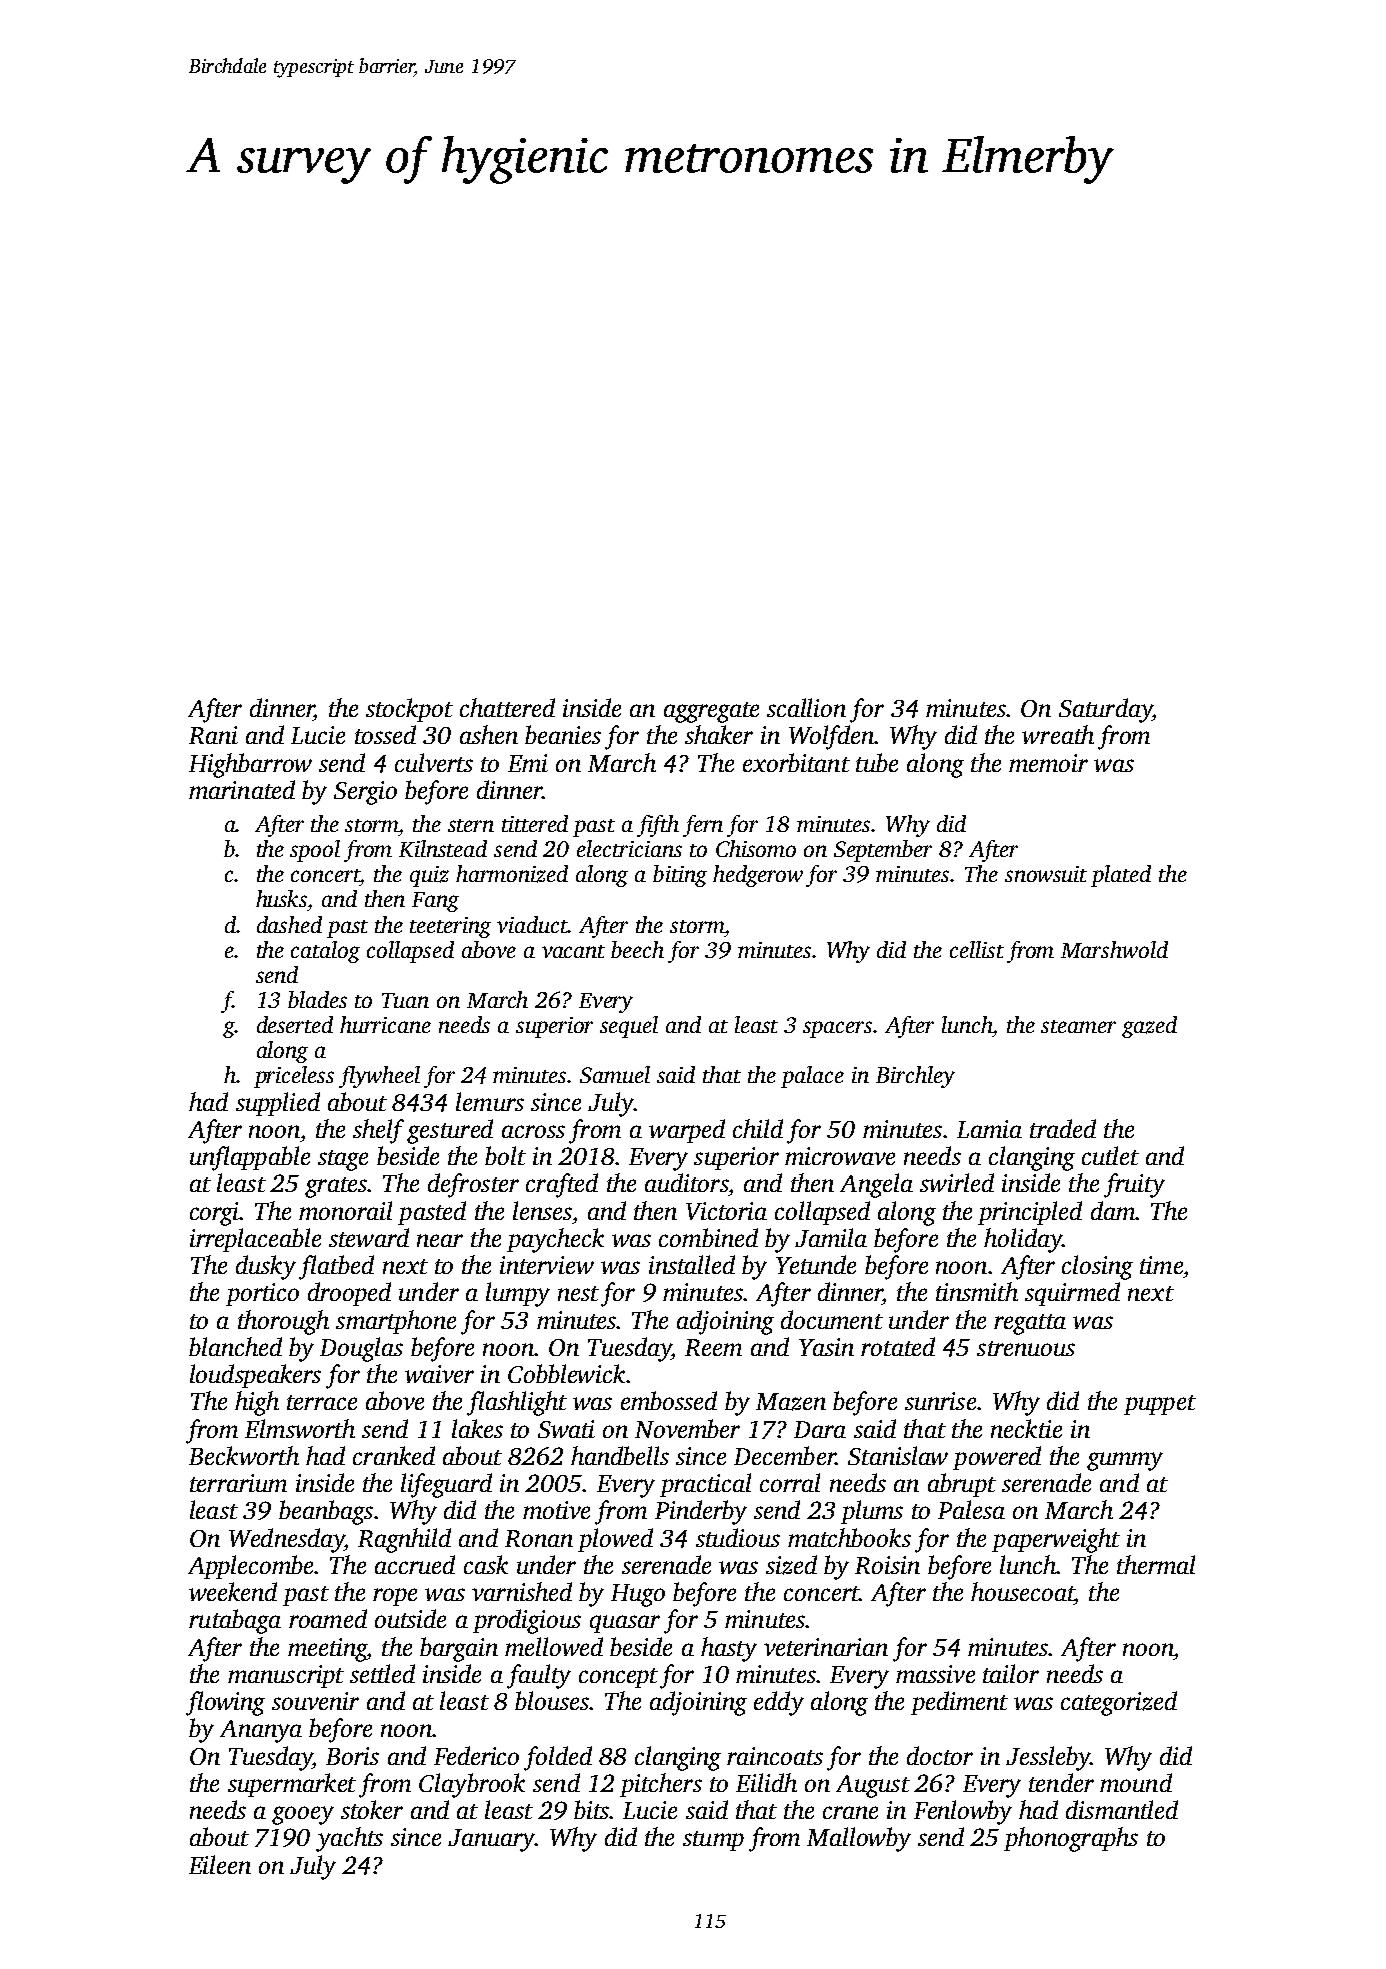  Describe the element at coordinates (711, 712) in the screenshot. I see `aggregate` at that location.
